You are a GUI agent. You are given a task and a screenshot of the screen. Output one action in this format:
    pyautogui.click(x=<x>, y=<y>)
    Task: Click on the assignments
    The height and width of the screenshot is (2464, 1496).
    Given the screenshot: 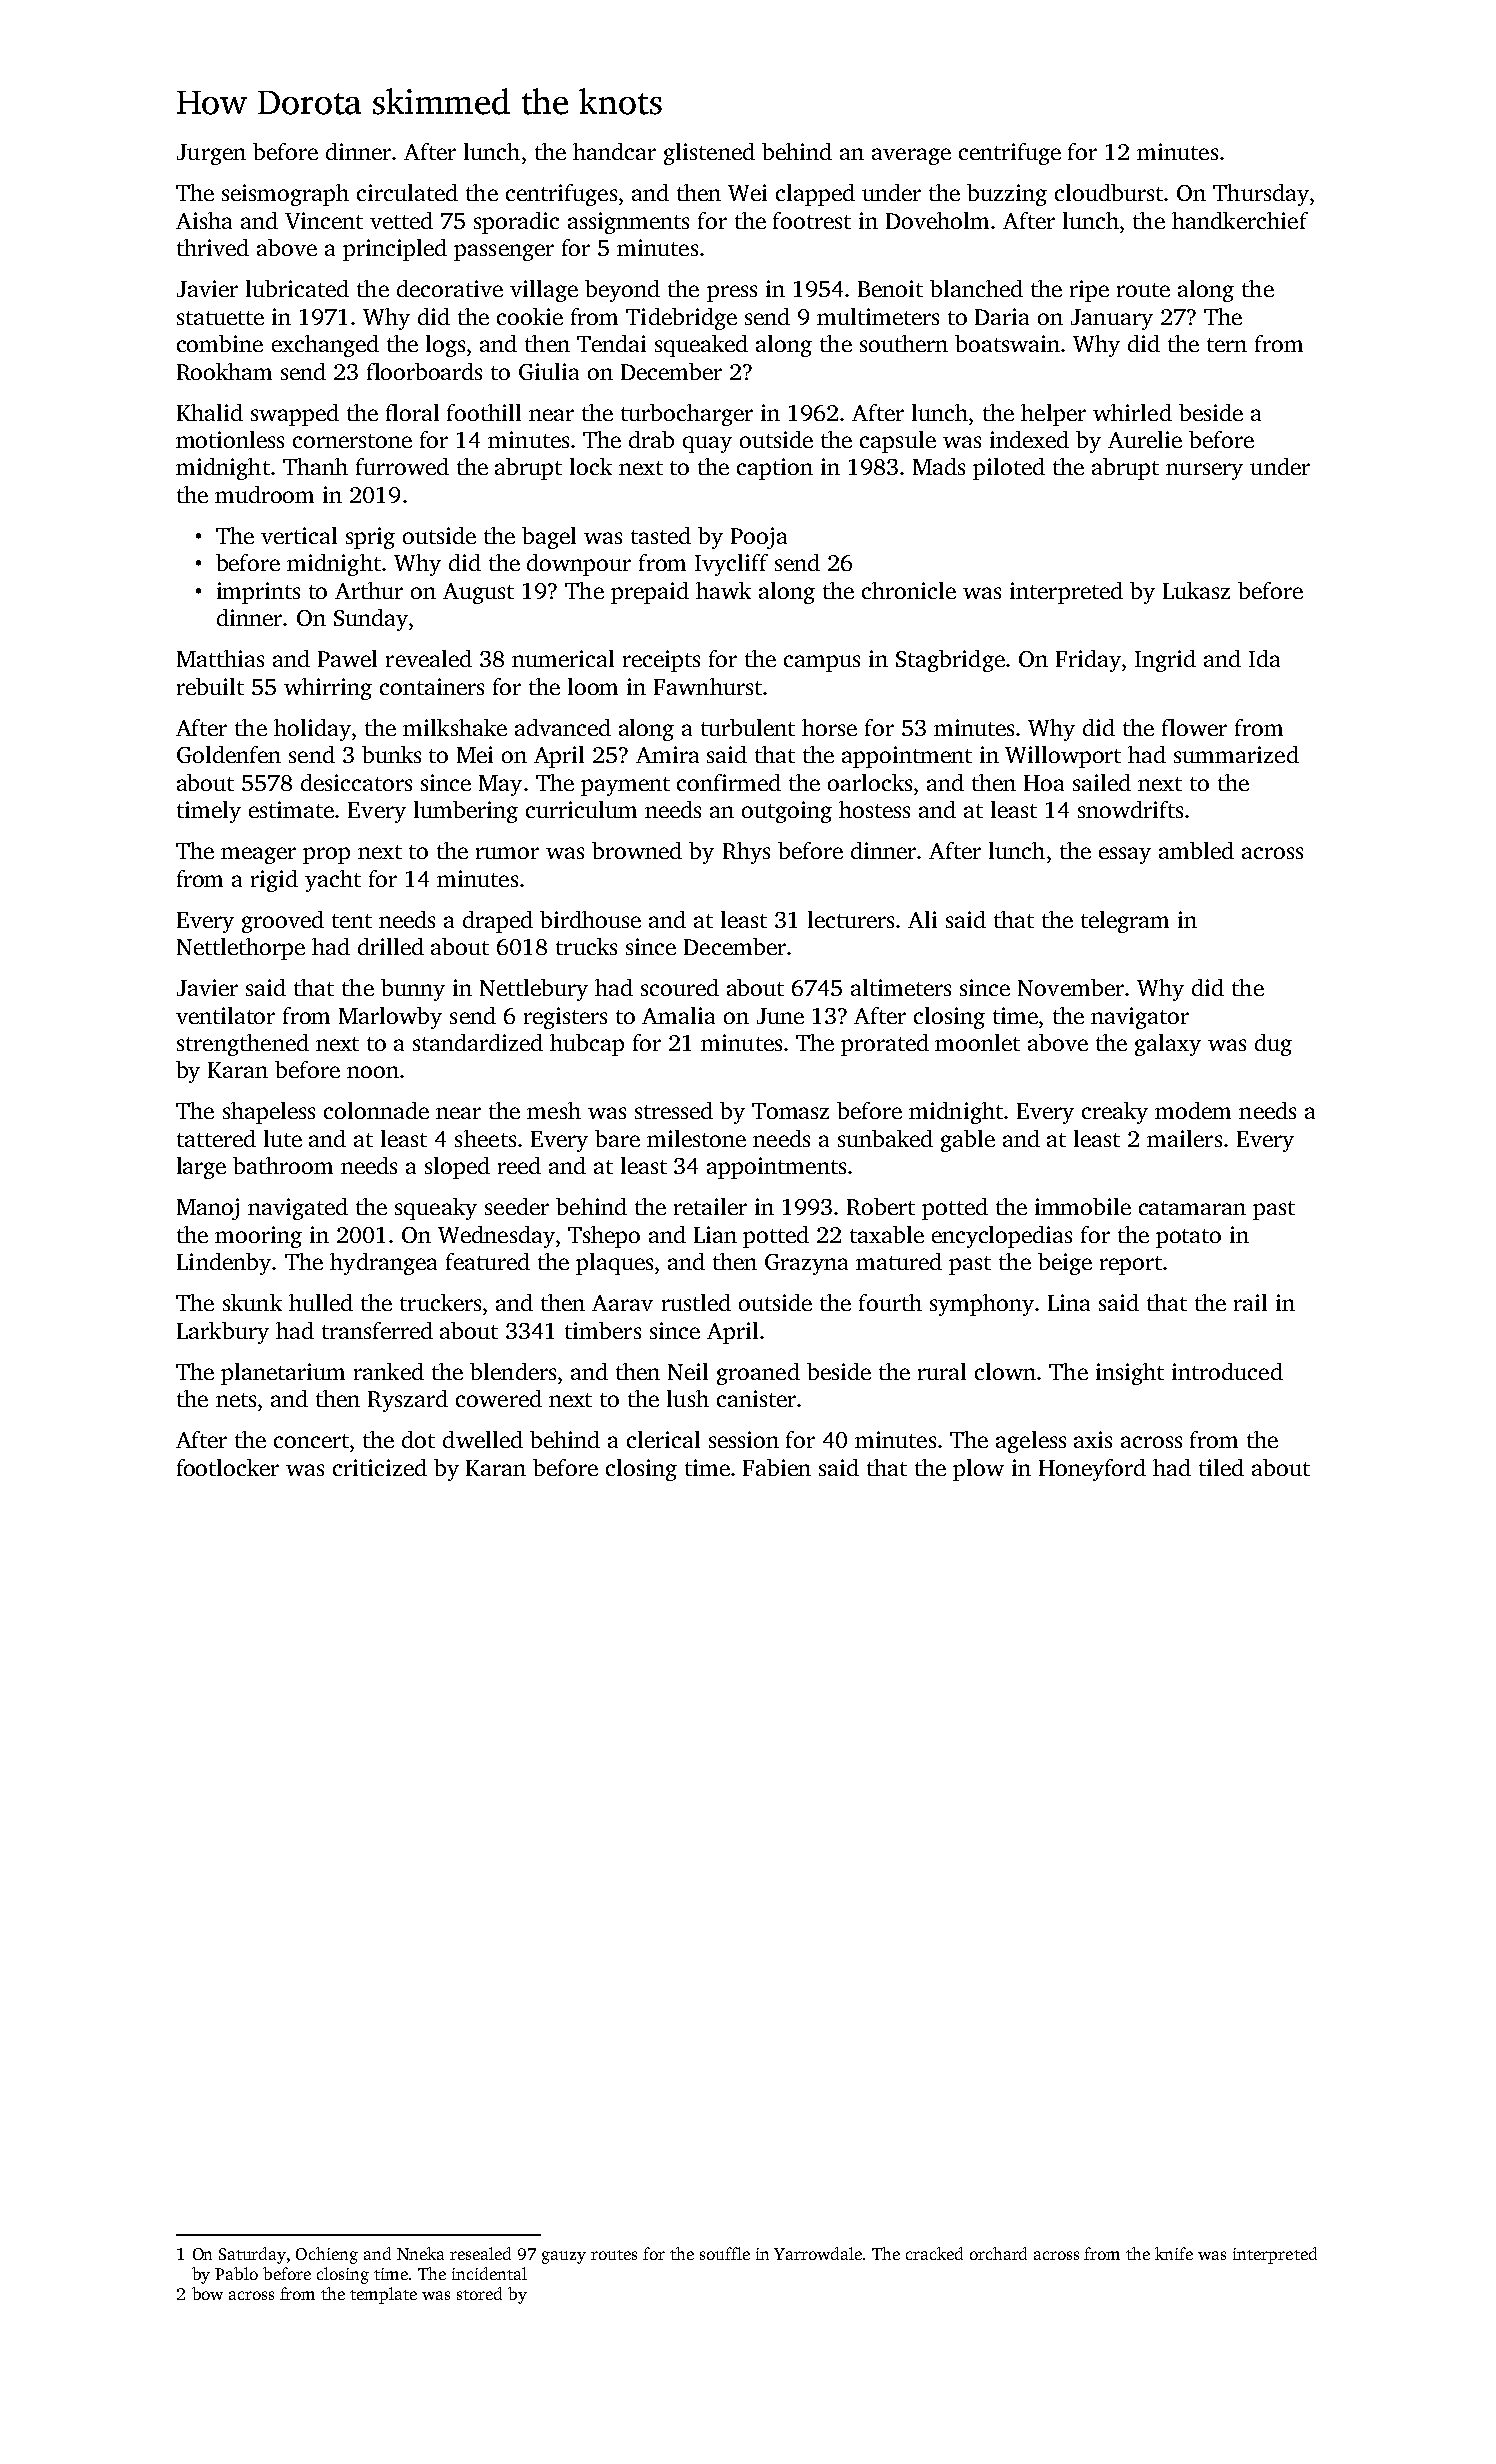 What is the action you would take?
    pyautogui.click(x=628, y=223)
